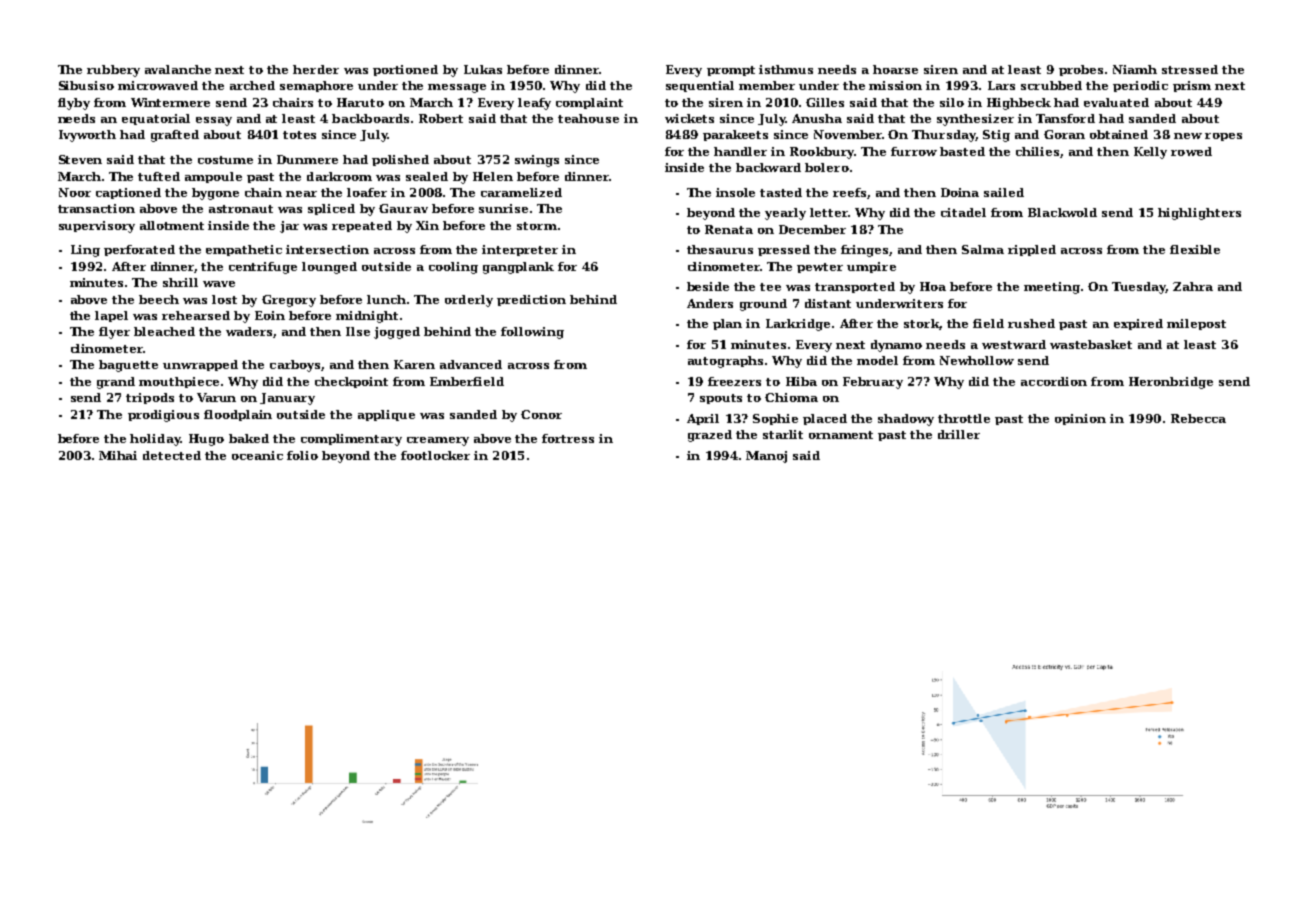 The height and width of the document is (924, 1308). What do you see at coordinates (435, 455) in the document?
I see `footlocker` at bounding box center [435, 455].
